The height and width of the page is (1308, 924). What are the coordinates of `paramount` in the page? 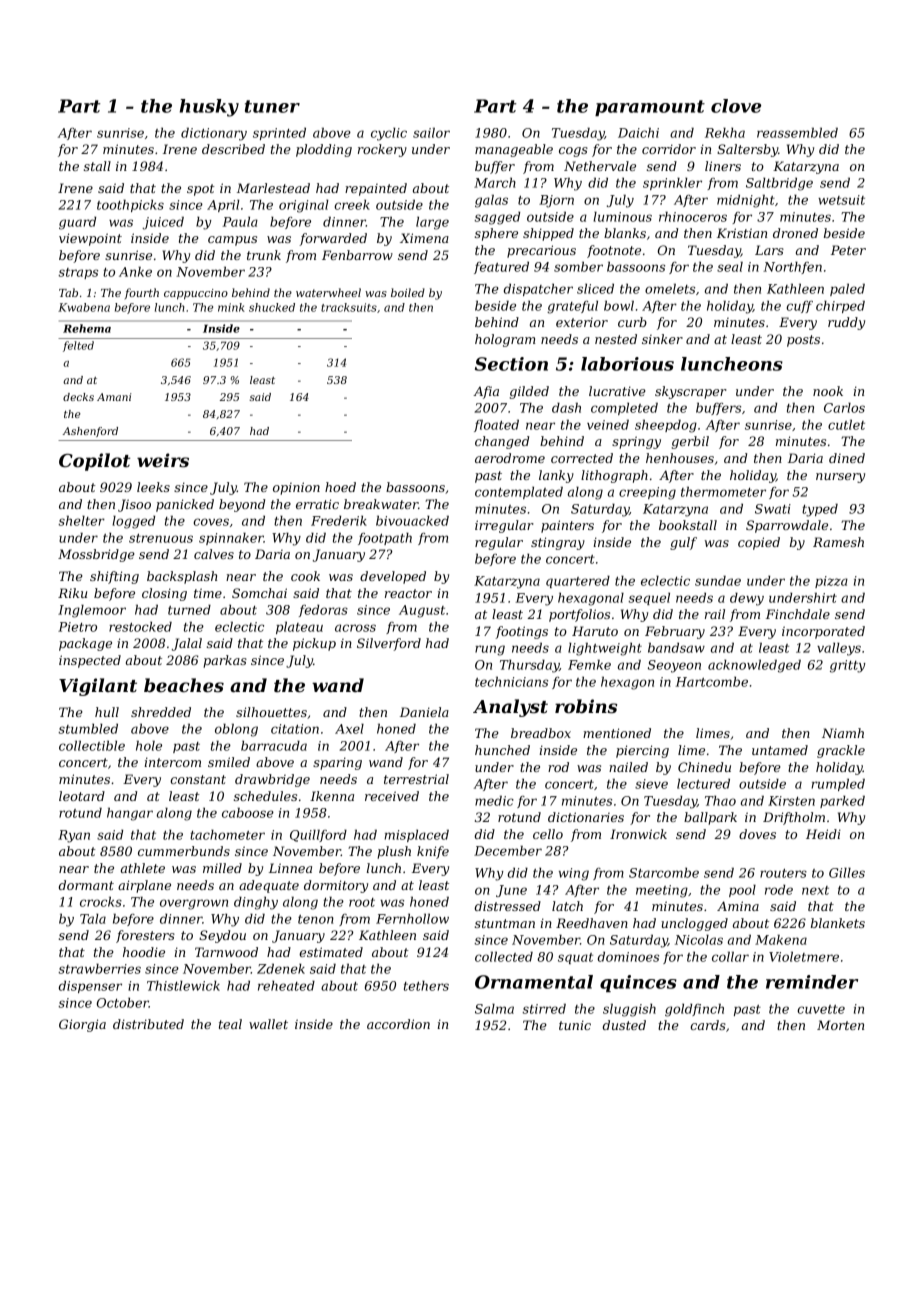 It's located at (650, 108).
